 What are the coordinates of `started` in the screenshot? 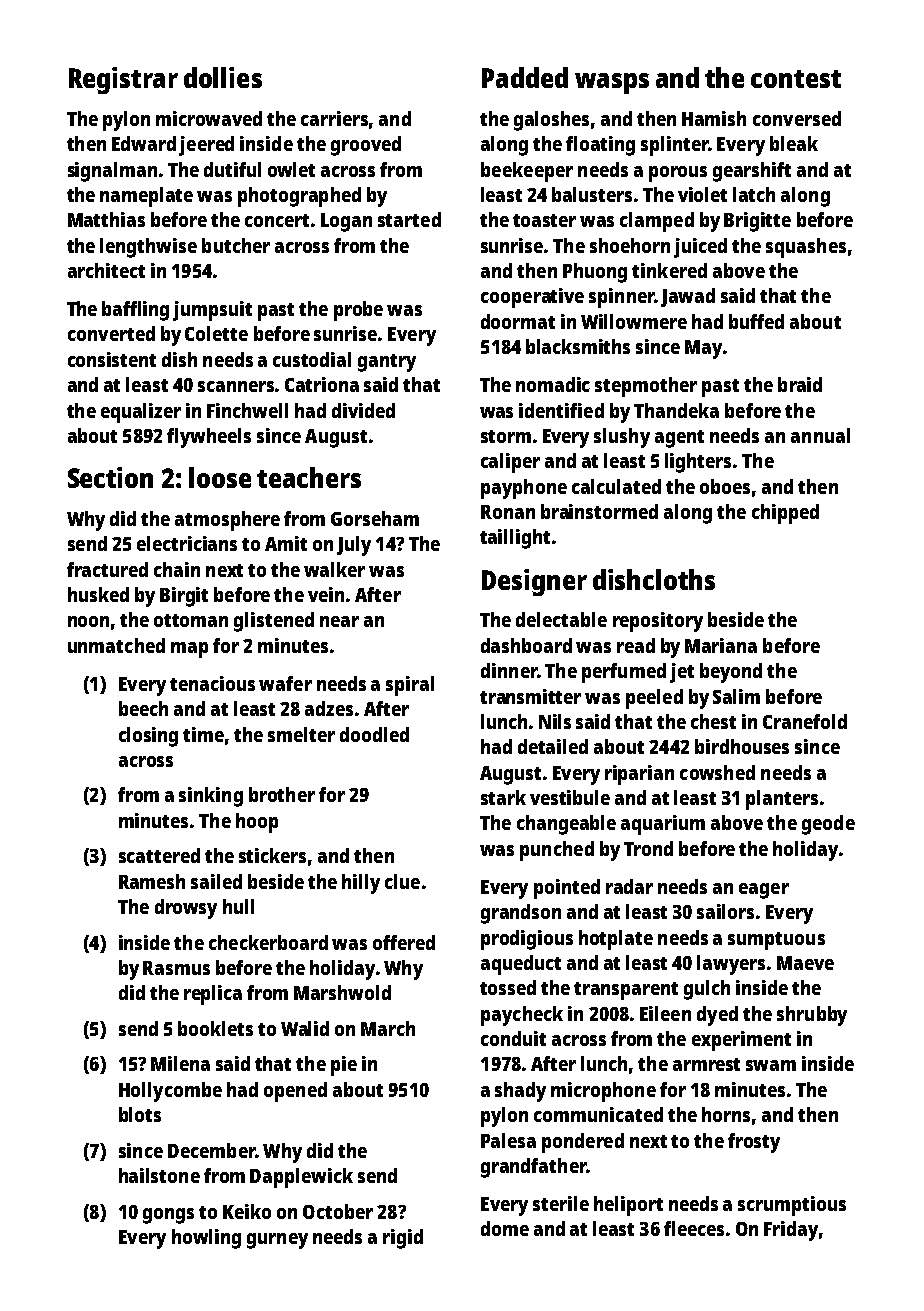 It's located at (409, 219).
